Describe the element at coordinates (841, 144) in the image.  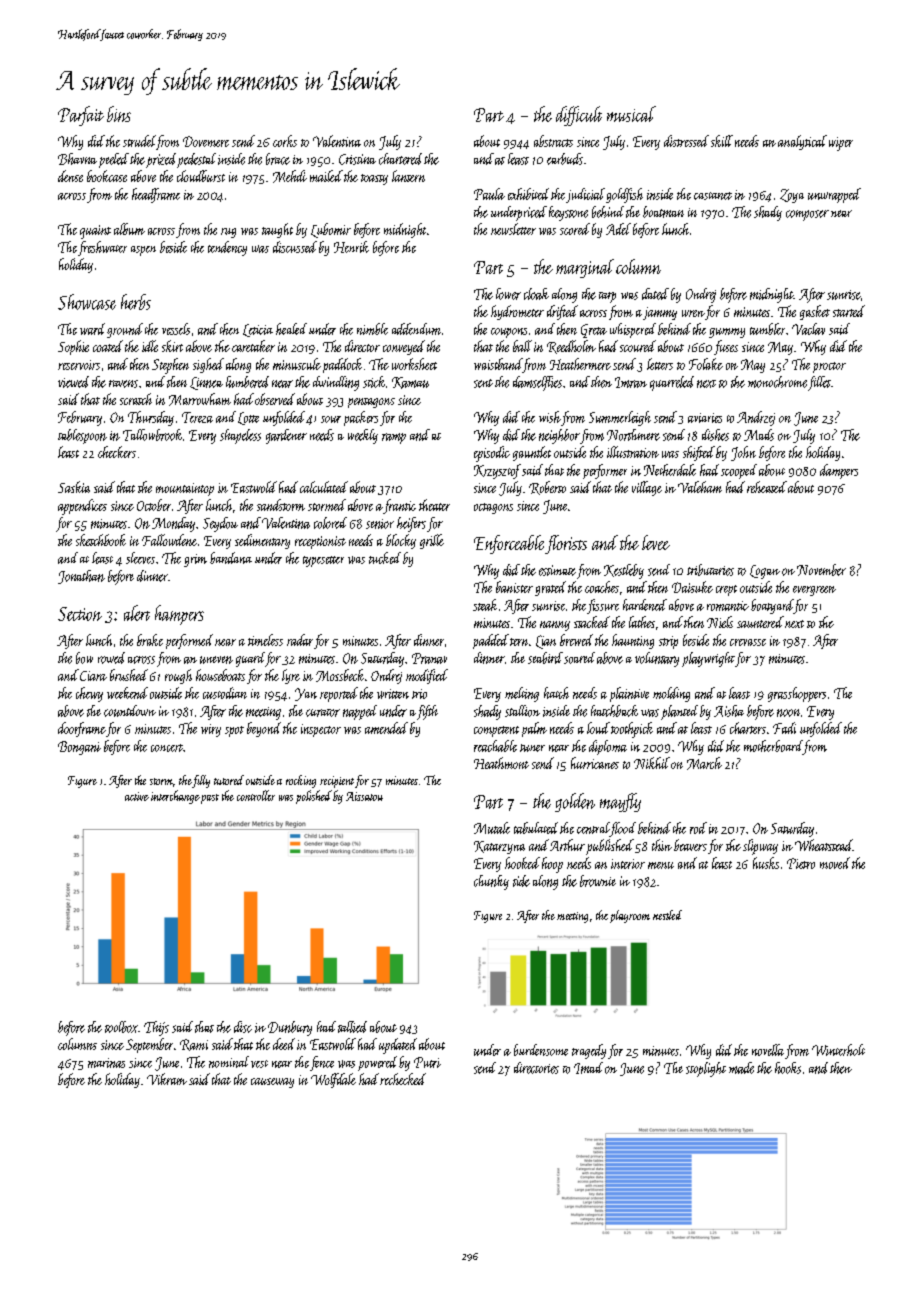
I see `wiper` at that location.
